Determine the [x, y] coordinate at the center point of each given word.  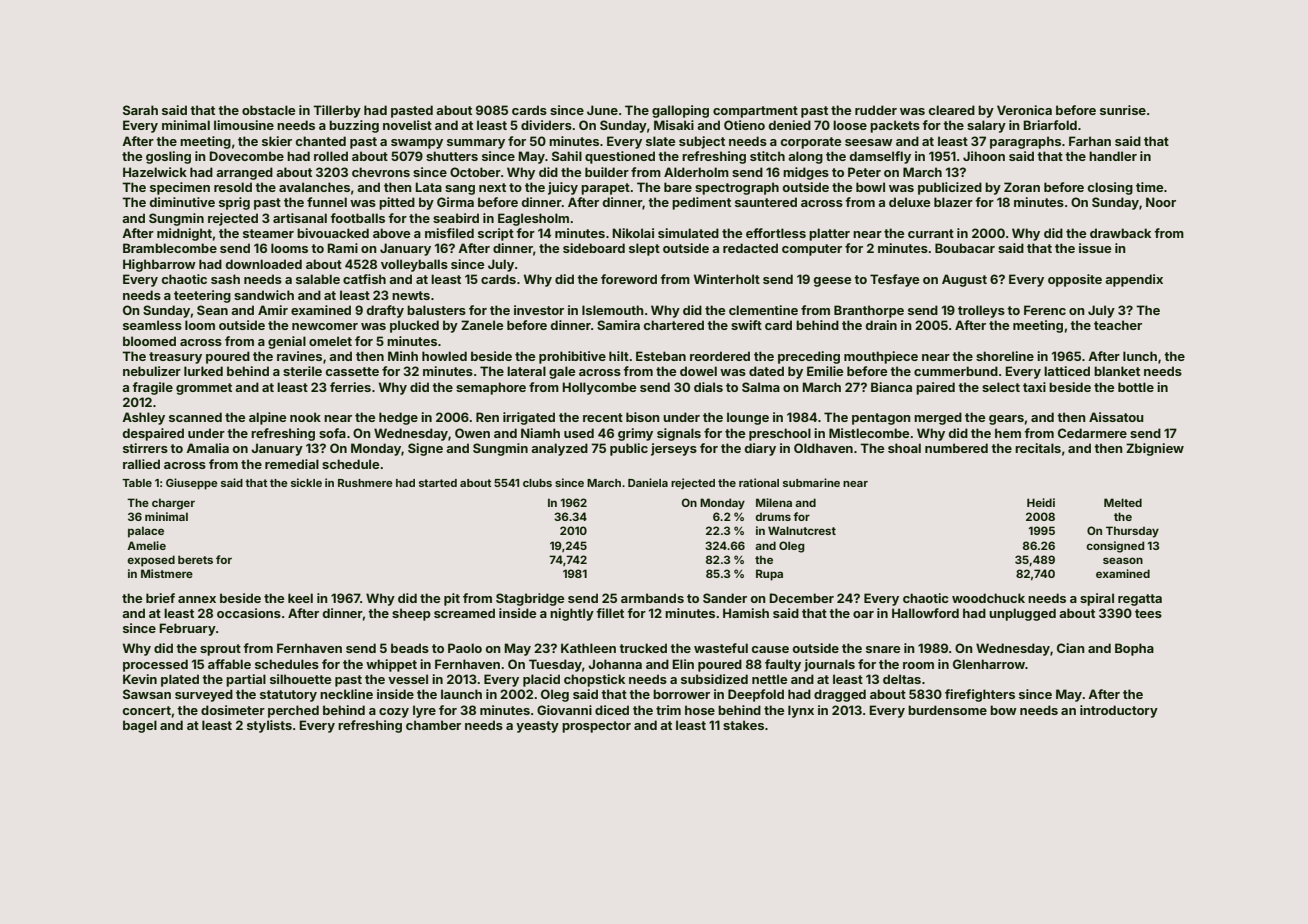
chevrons [381, 172]
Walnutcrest [802, 530]
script [496, 234]
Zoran [1022, 187]
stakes [743, 725]
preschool [780, 434]
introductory [1119, 711]
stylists [269, 726]
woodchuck [988, 598]
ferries [350, 387]
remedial [292, 464]
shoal [904, 448]
